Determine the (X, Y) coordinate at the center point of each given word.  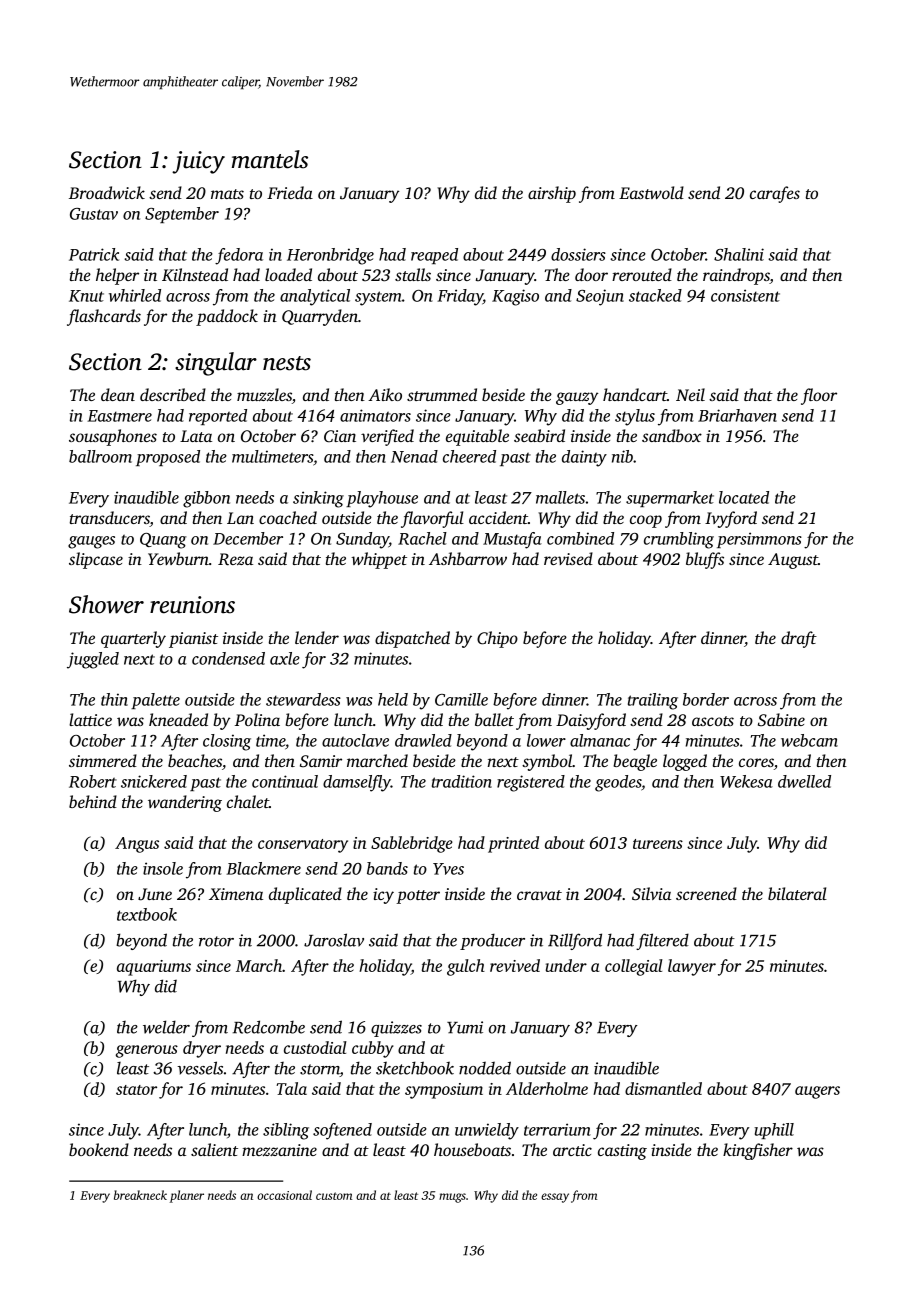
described (173, 394)
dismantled (663, 1088)
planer (187, 1196)
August (793, 561)
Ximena (236, 894)
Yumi (465, 1027)
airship (552, 194)
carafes (775, 194)
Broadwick (107, 192)
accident (498, 517)
